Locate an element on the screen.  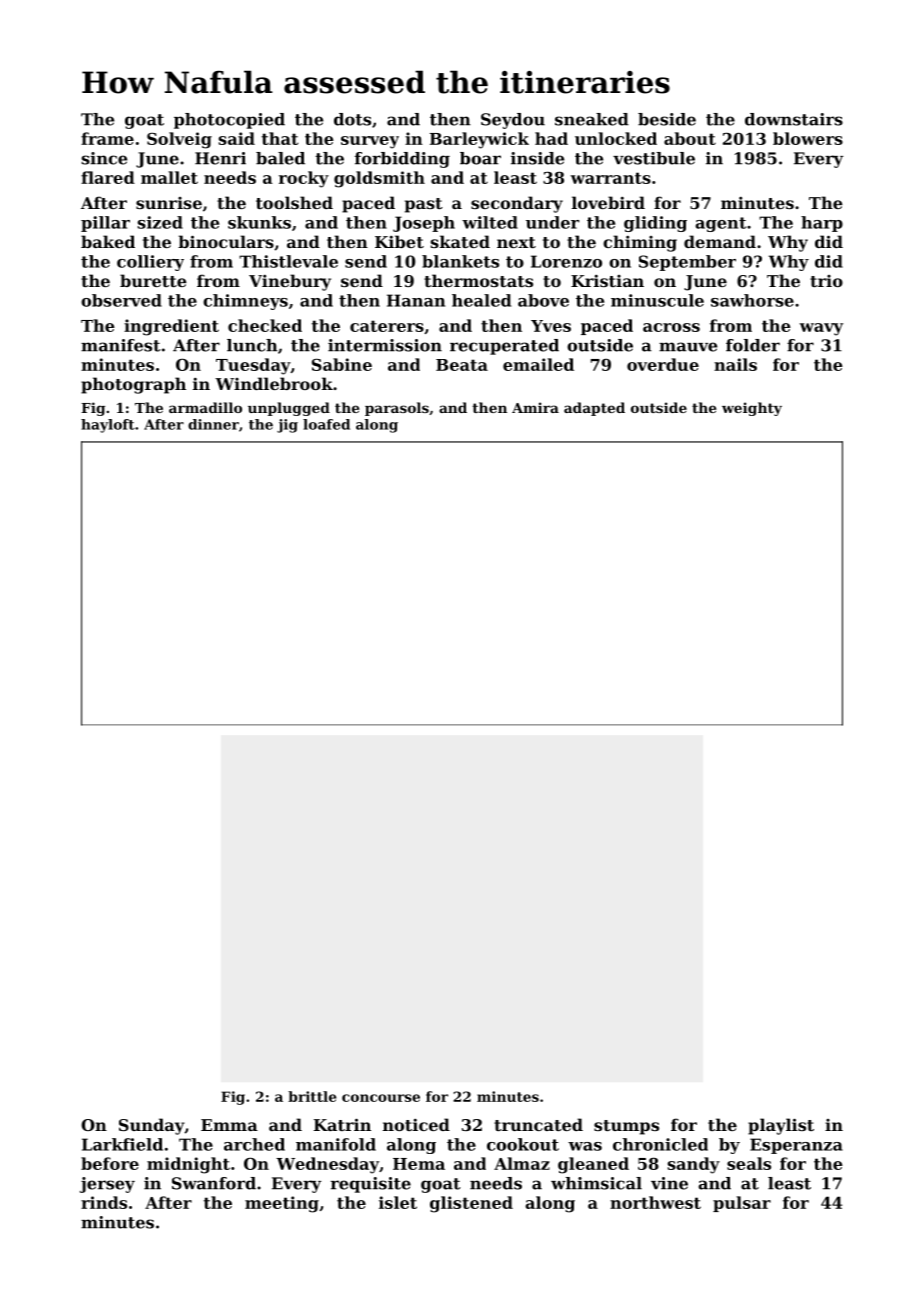
rinds is located at coordinates (104, 1202).
